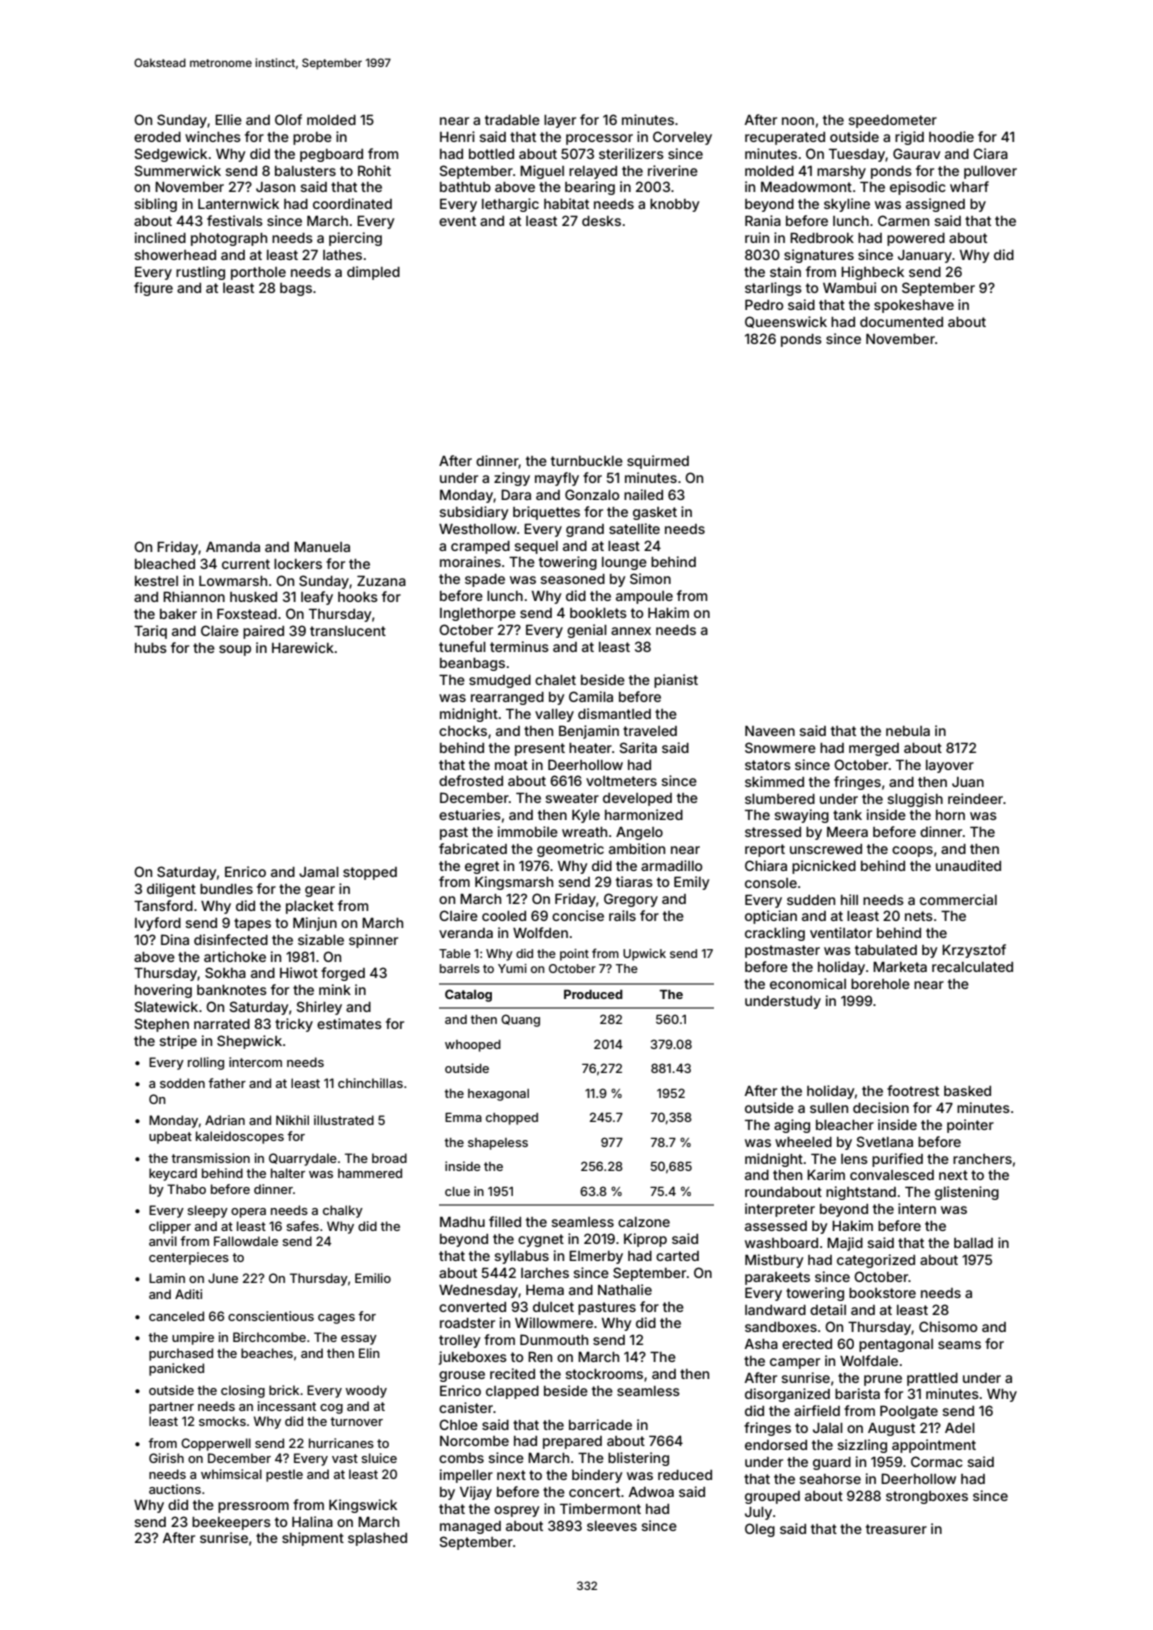 This screenshot has width=1153, height=1630. I want to click on Jason, so click(275, 187).
